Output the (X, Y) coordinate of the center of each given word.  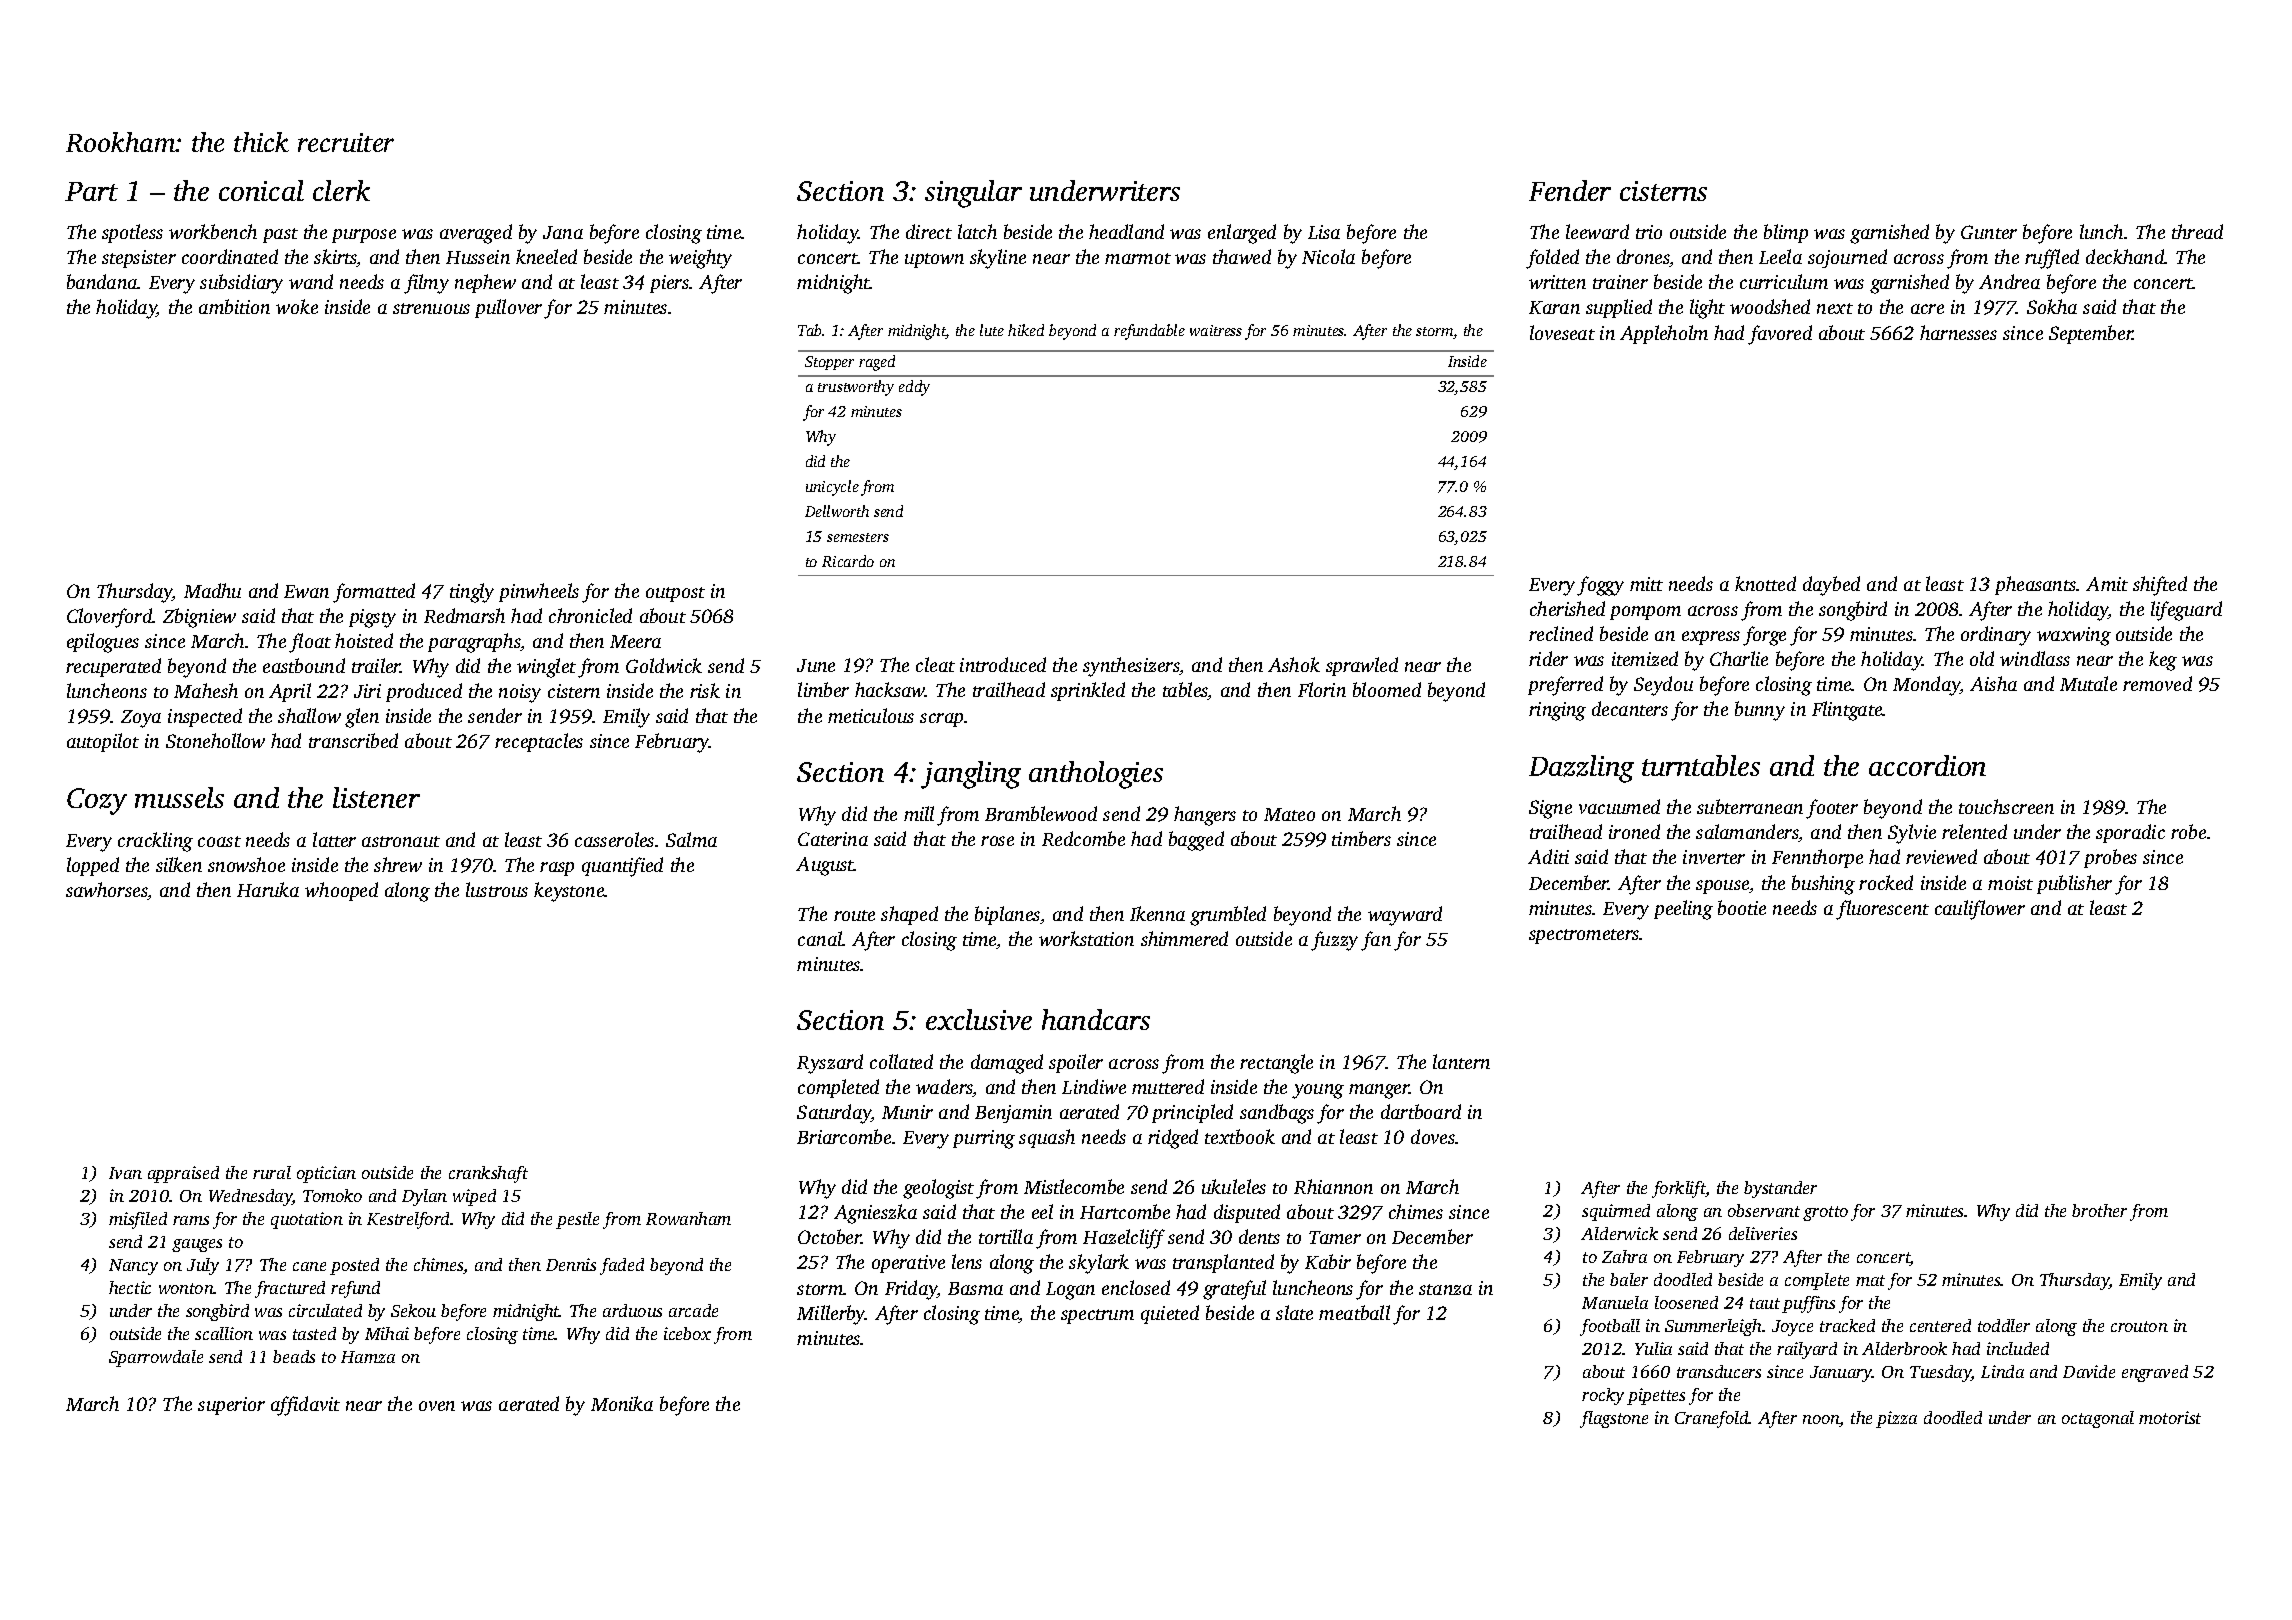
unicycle (832, 488)
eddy (914, 388)
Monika (622, 1403)
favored (1780, 335)
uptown (934, 260)
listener (376, 797)
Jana (563, 232)
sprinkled (1088, 691)
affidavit (305, 1406)
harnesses (1958, 332)
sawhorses (107, 891)
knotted (1765, 583)
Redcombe (1083, 838)
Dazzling (1581, 769)
